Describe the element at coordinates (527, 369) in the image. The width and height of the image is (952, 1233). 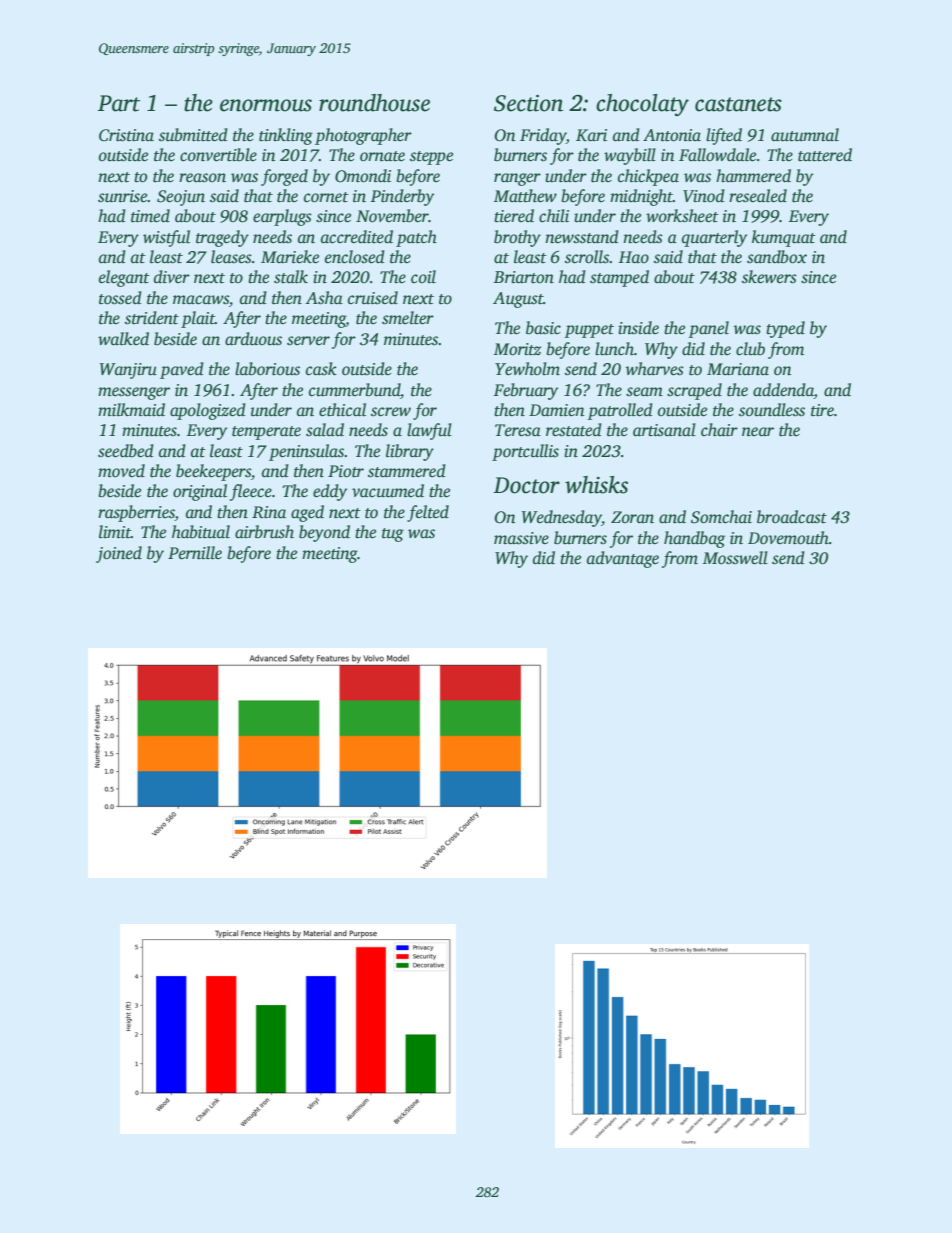
I see `Yewholm` at that location.
